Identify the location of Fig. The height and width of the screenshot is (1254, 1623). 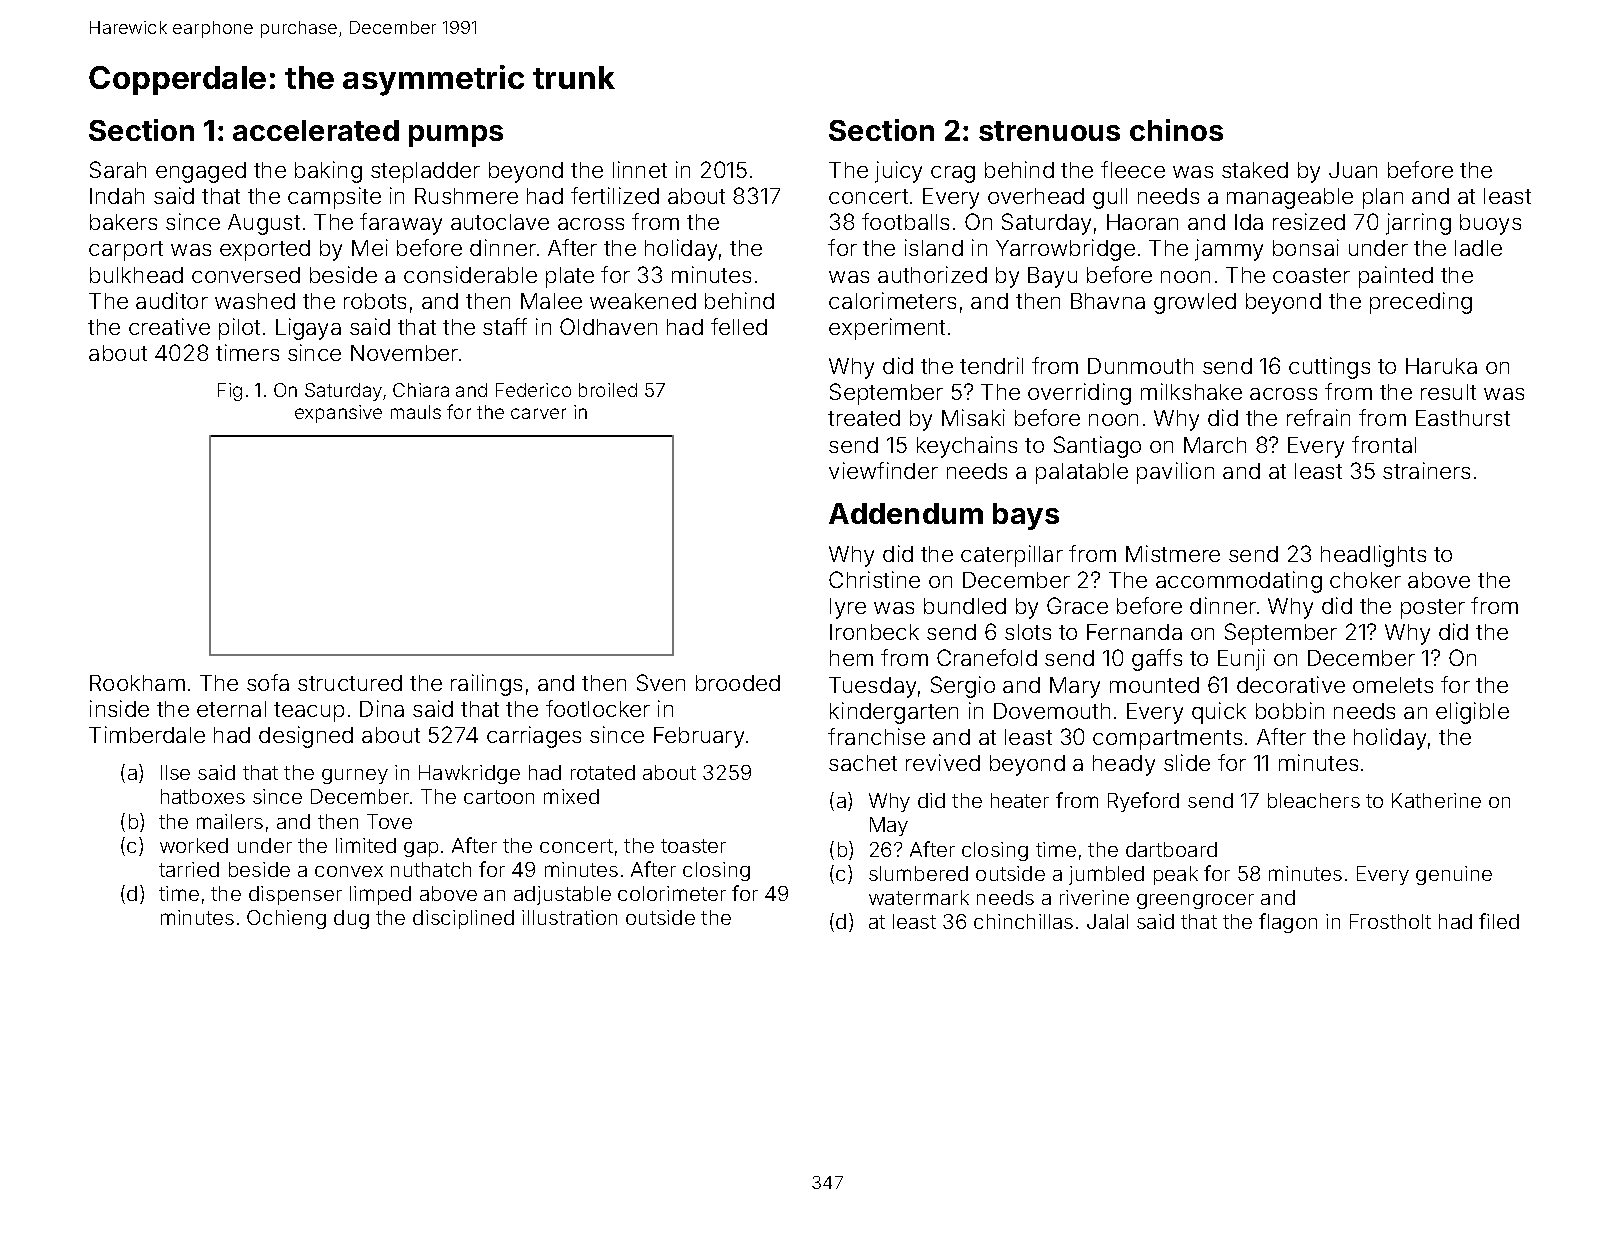
(230, 392).
